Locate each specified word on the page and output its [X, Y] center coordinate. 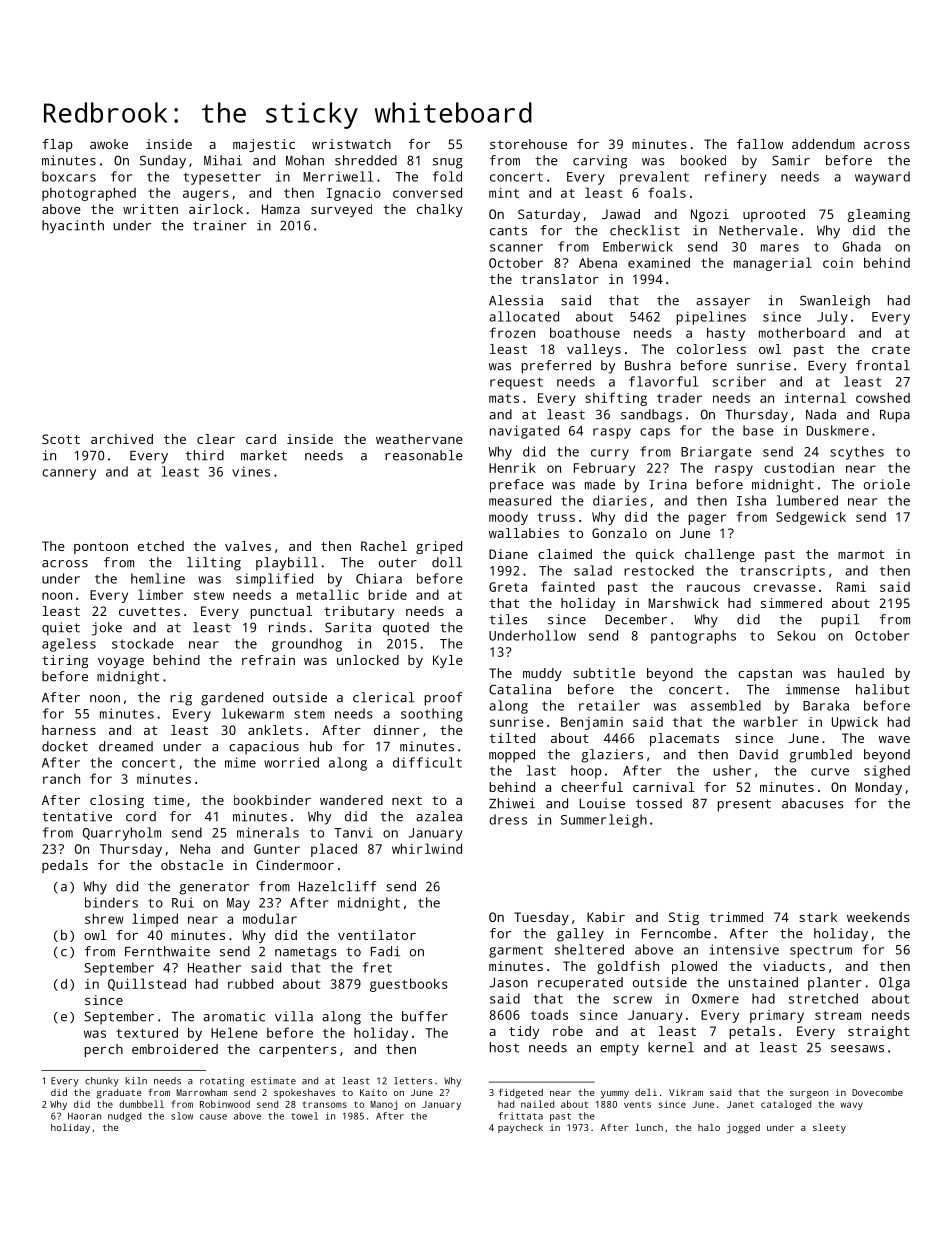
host [504, 1047]
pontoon [101, 548]
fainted [568, 586]
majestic [264, 145]
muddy [542, 674]
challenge [720, 555]
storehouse [528, 144]
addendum [823, 144]
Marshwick [683, 603]
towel [304, 1116]
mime [240, 762]
